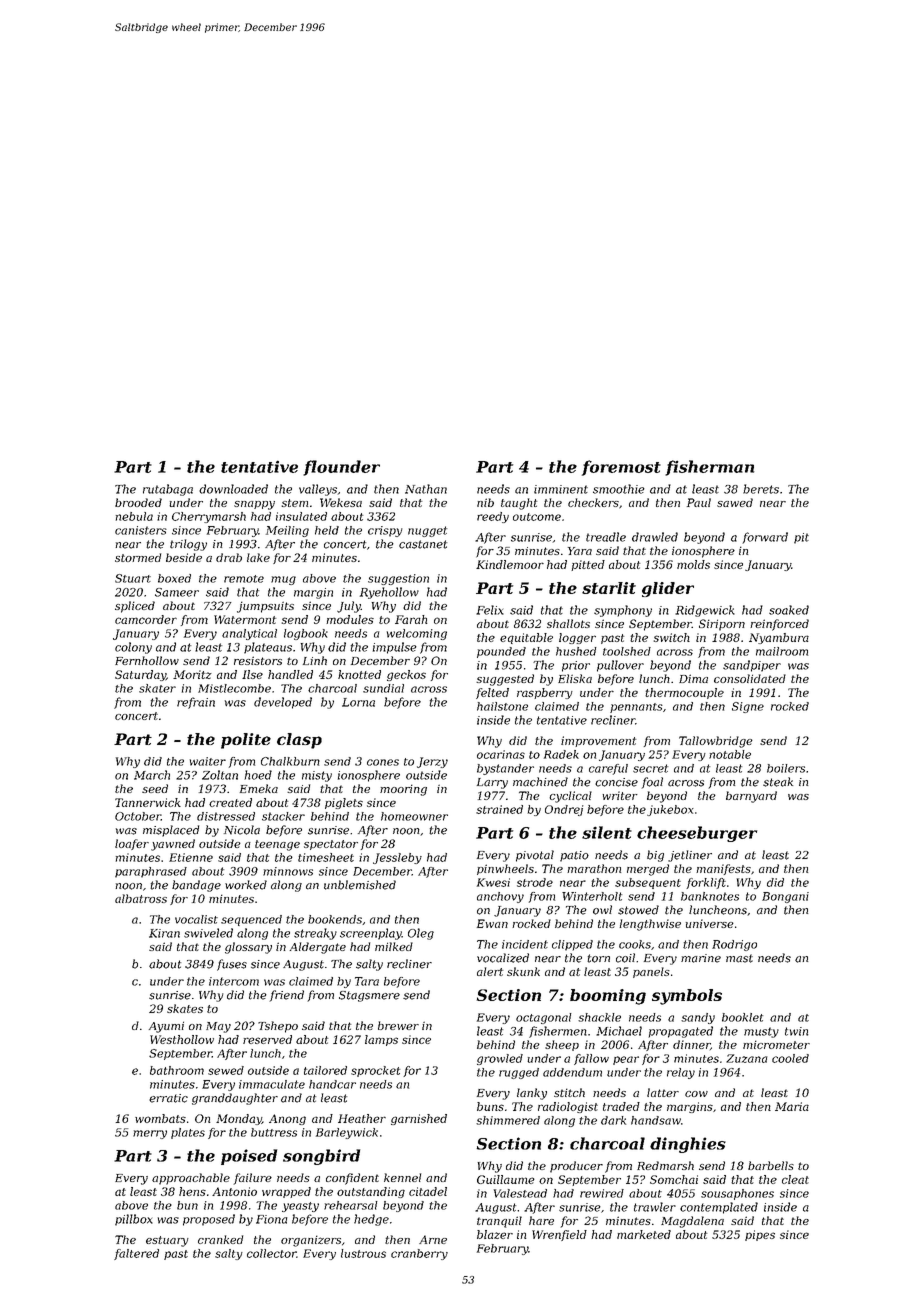 The image size is (924, 1308). Describe the element at coordinates (495, 1234) in the screenshot. I see `blazer` at that location.
